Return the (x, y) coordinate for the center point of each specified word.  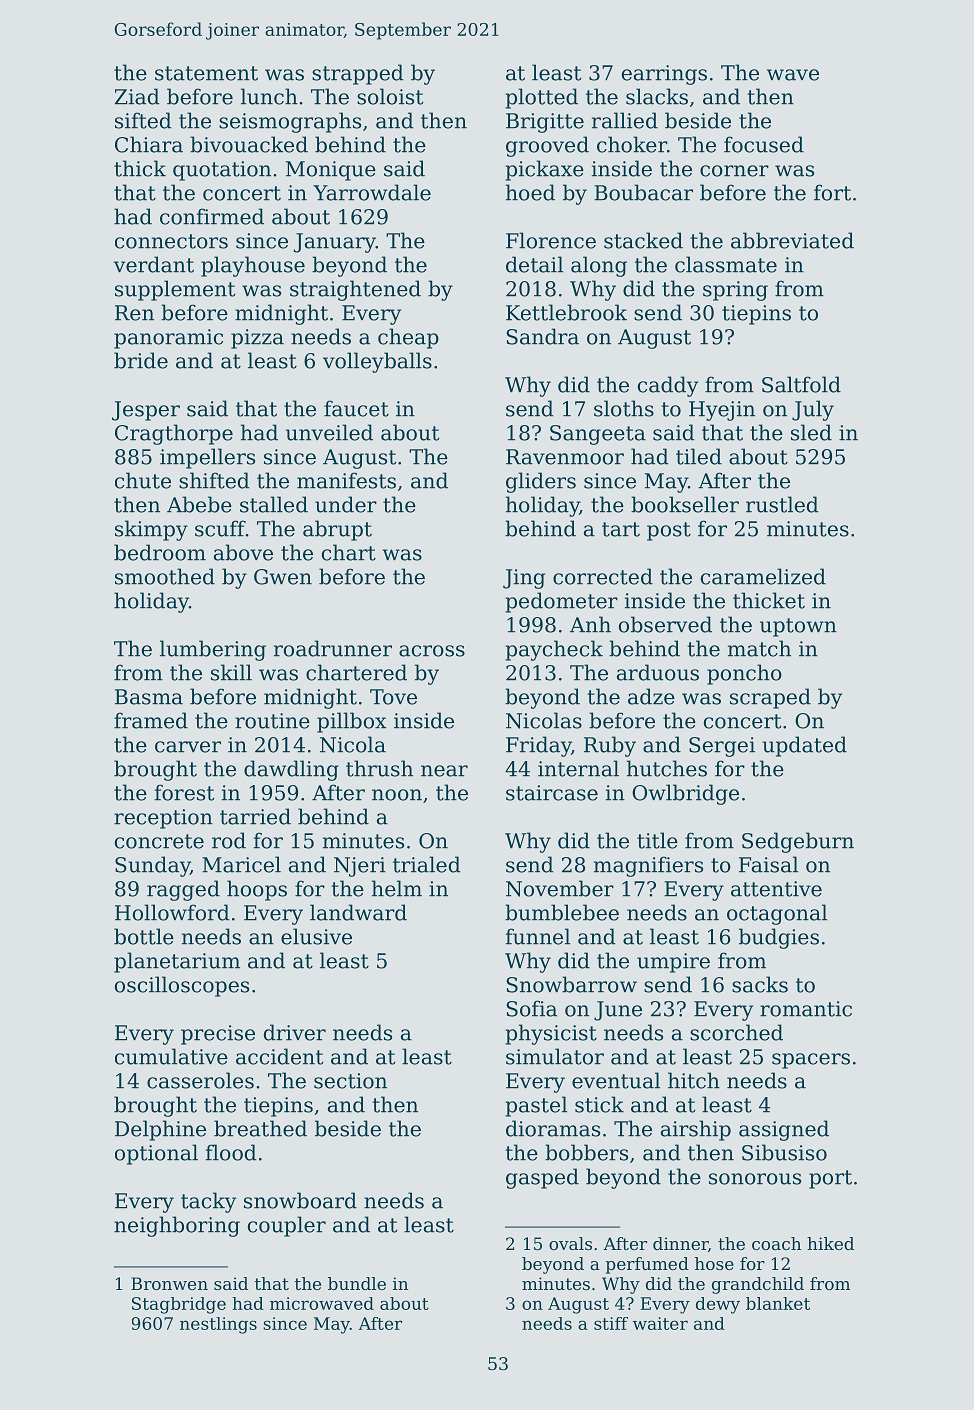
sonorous (755, 1179)
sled (811, 432)
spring (735, 291)
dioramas (553, 1128)
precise (218, 1035)
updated (804, 746)
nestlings (218, 1325)
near (444, 771)
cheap (408, 338)
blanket (778, 1303)
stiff (611, 1323)
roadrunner (333, 648)
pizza (257, 339)
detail (534, 264)
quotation (222, 171)
